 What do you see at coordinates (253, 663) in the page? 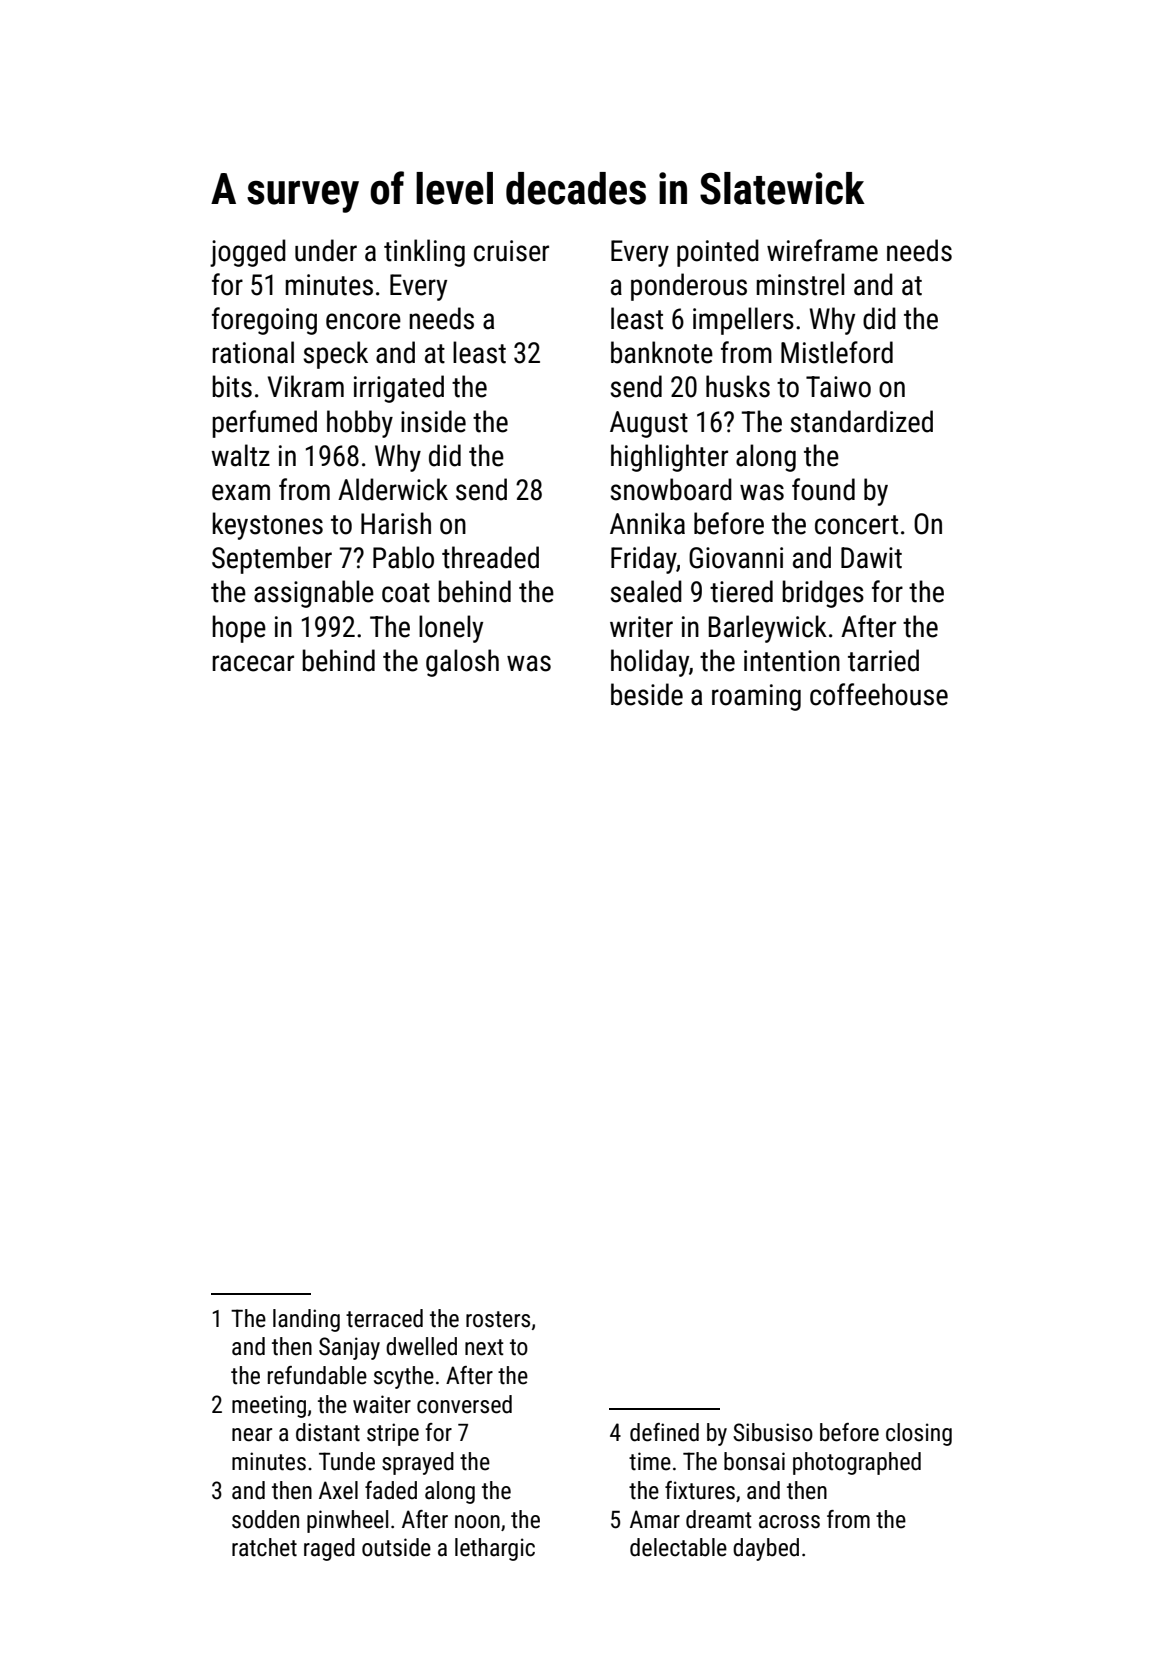
I see `racecar` at bounding box center [253, 663].
